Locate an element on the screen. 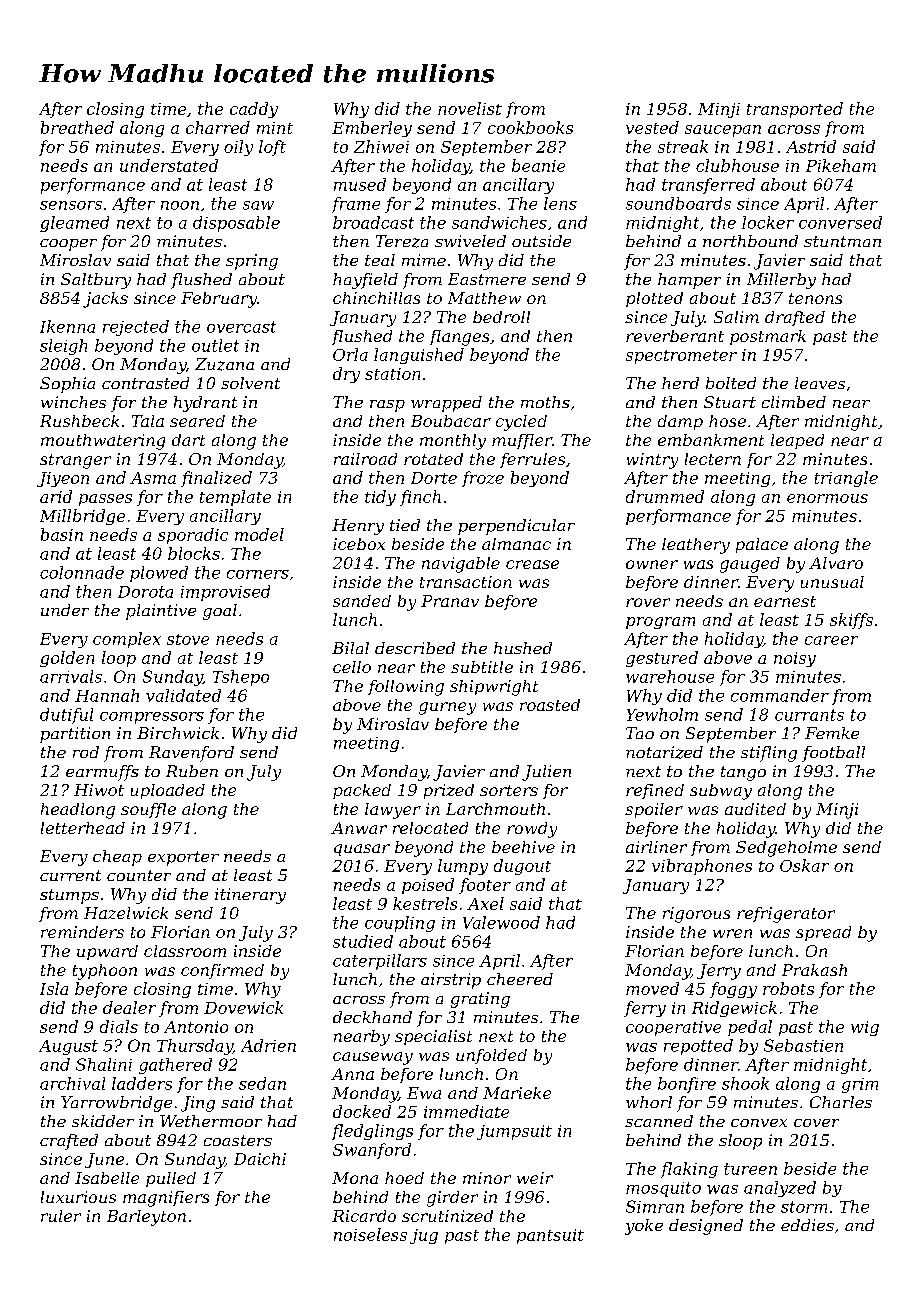 This screenshot has height=1308, width=924. Millerby is located at coordinates (781, 281).
